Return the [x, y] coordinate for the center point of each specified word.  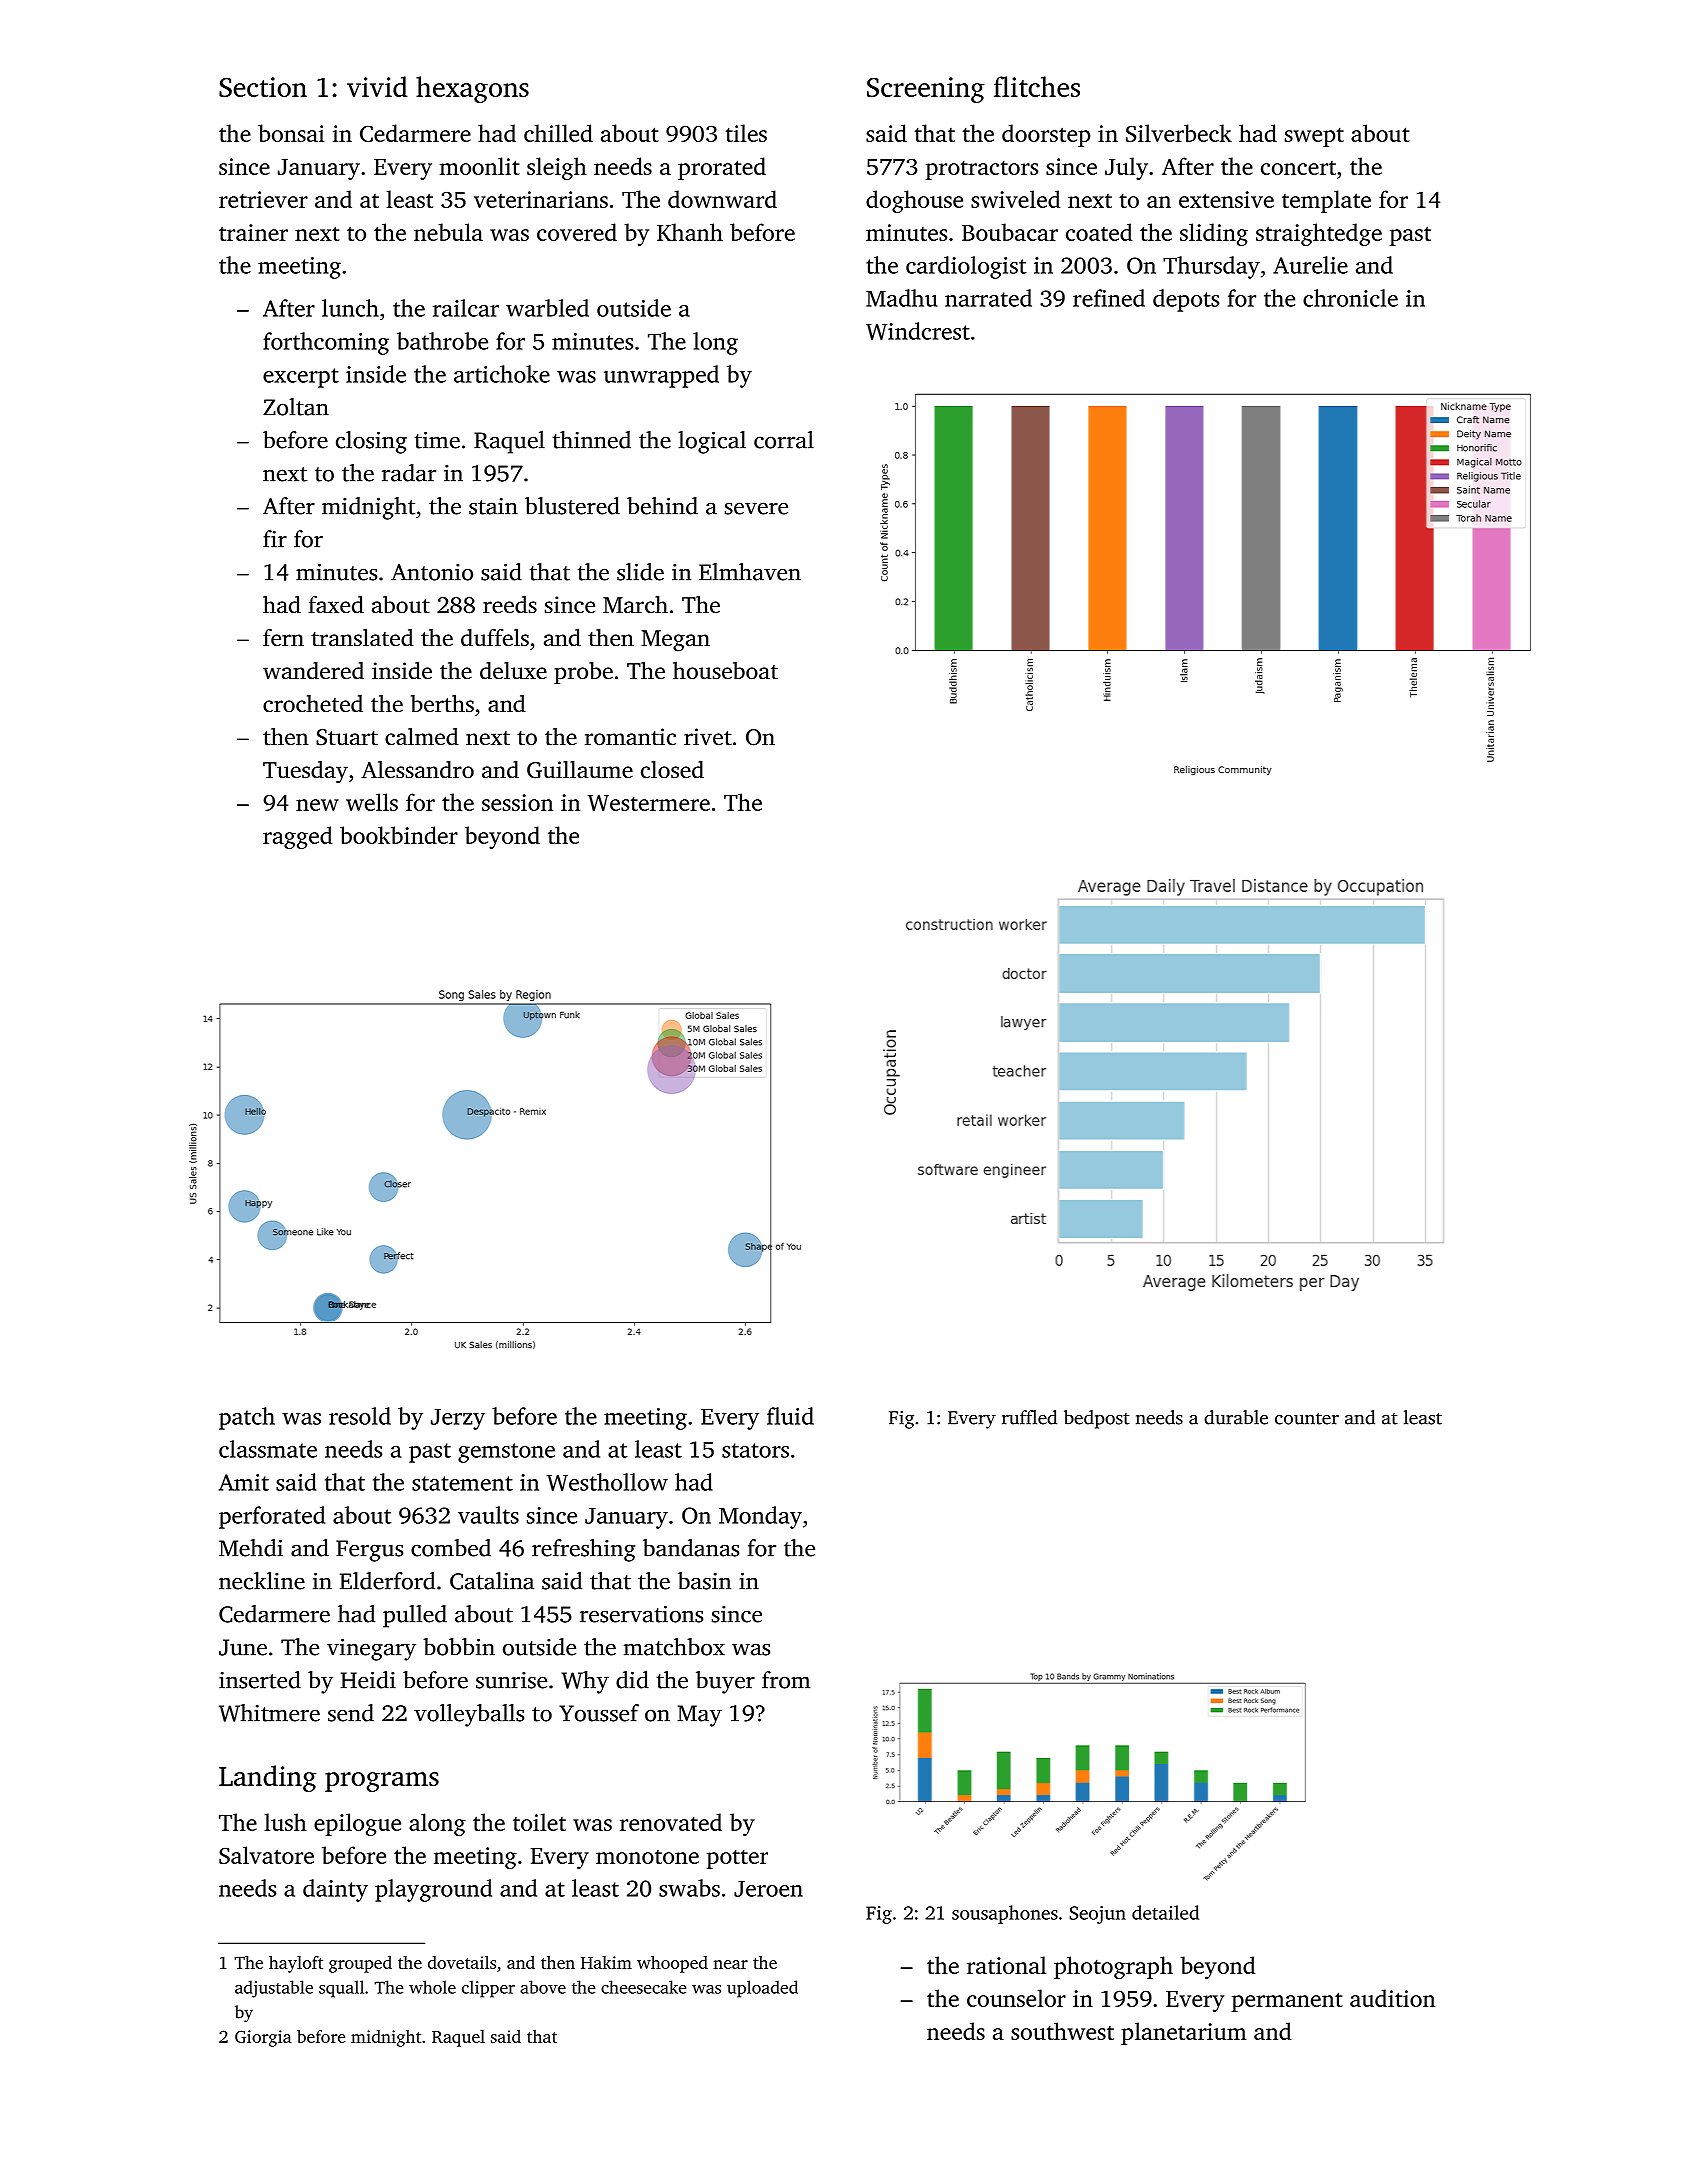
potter [737, 1859]
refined [1109, 298]
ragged [297, 837]
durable [1236, 1417]
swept [1314, 137]
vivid [377, 86]
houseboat [725, 671]
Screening [926, 90]
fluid [790, 1416]
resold [360, 1416]
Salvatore [266, 1855]
